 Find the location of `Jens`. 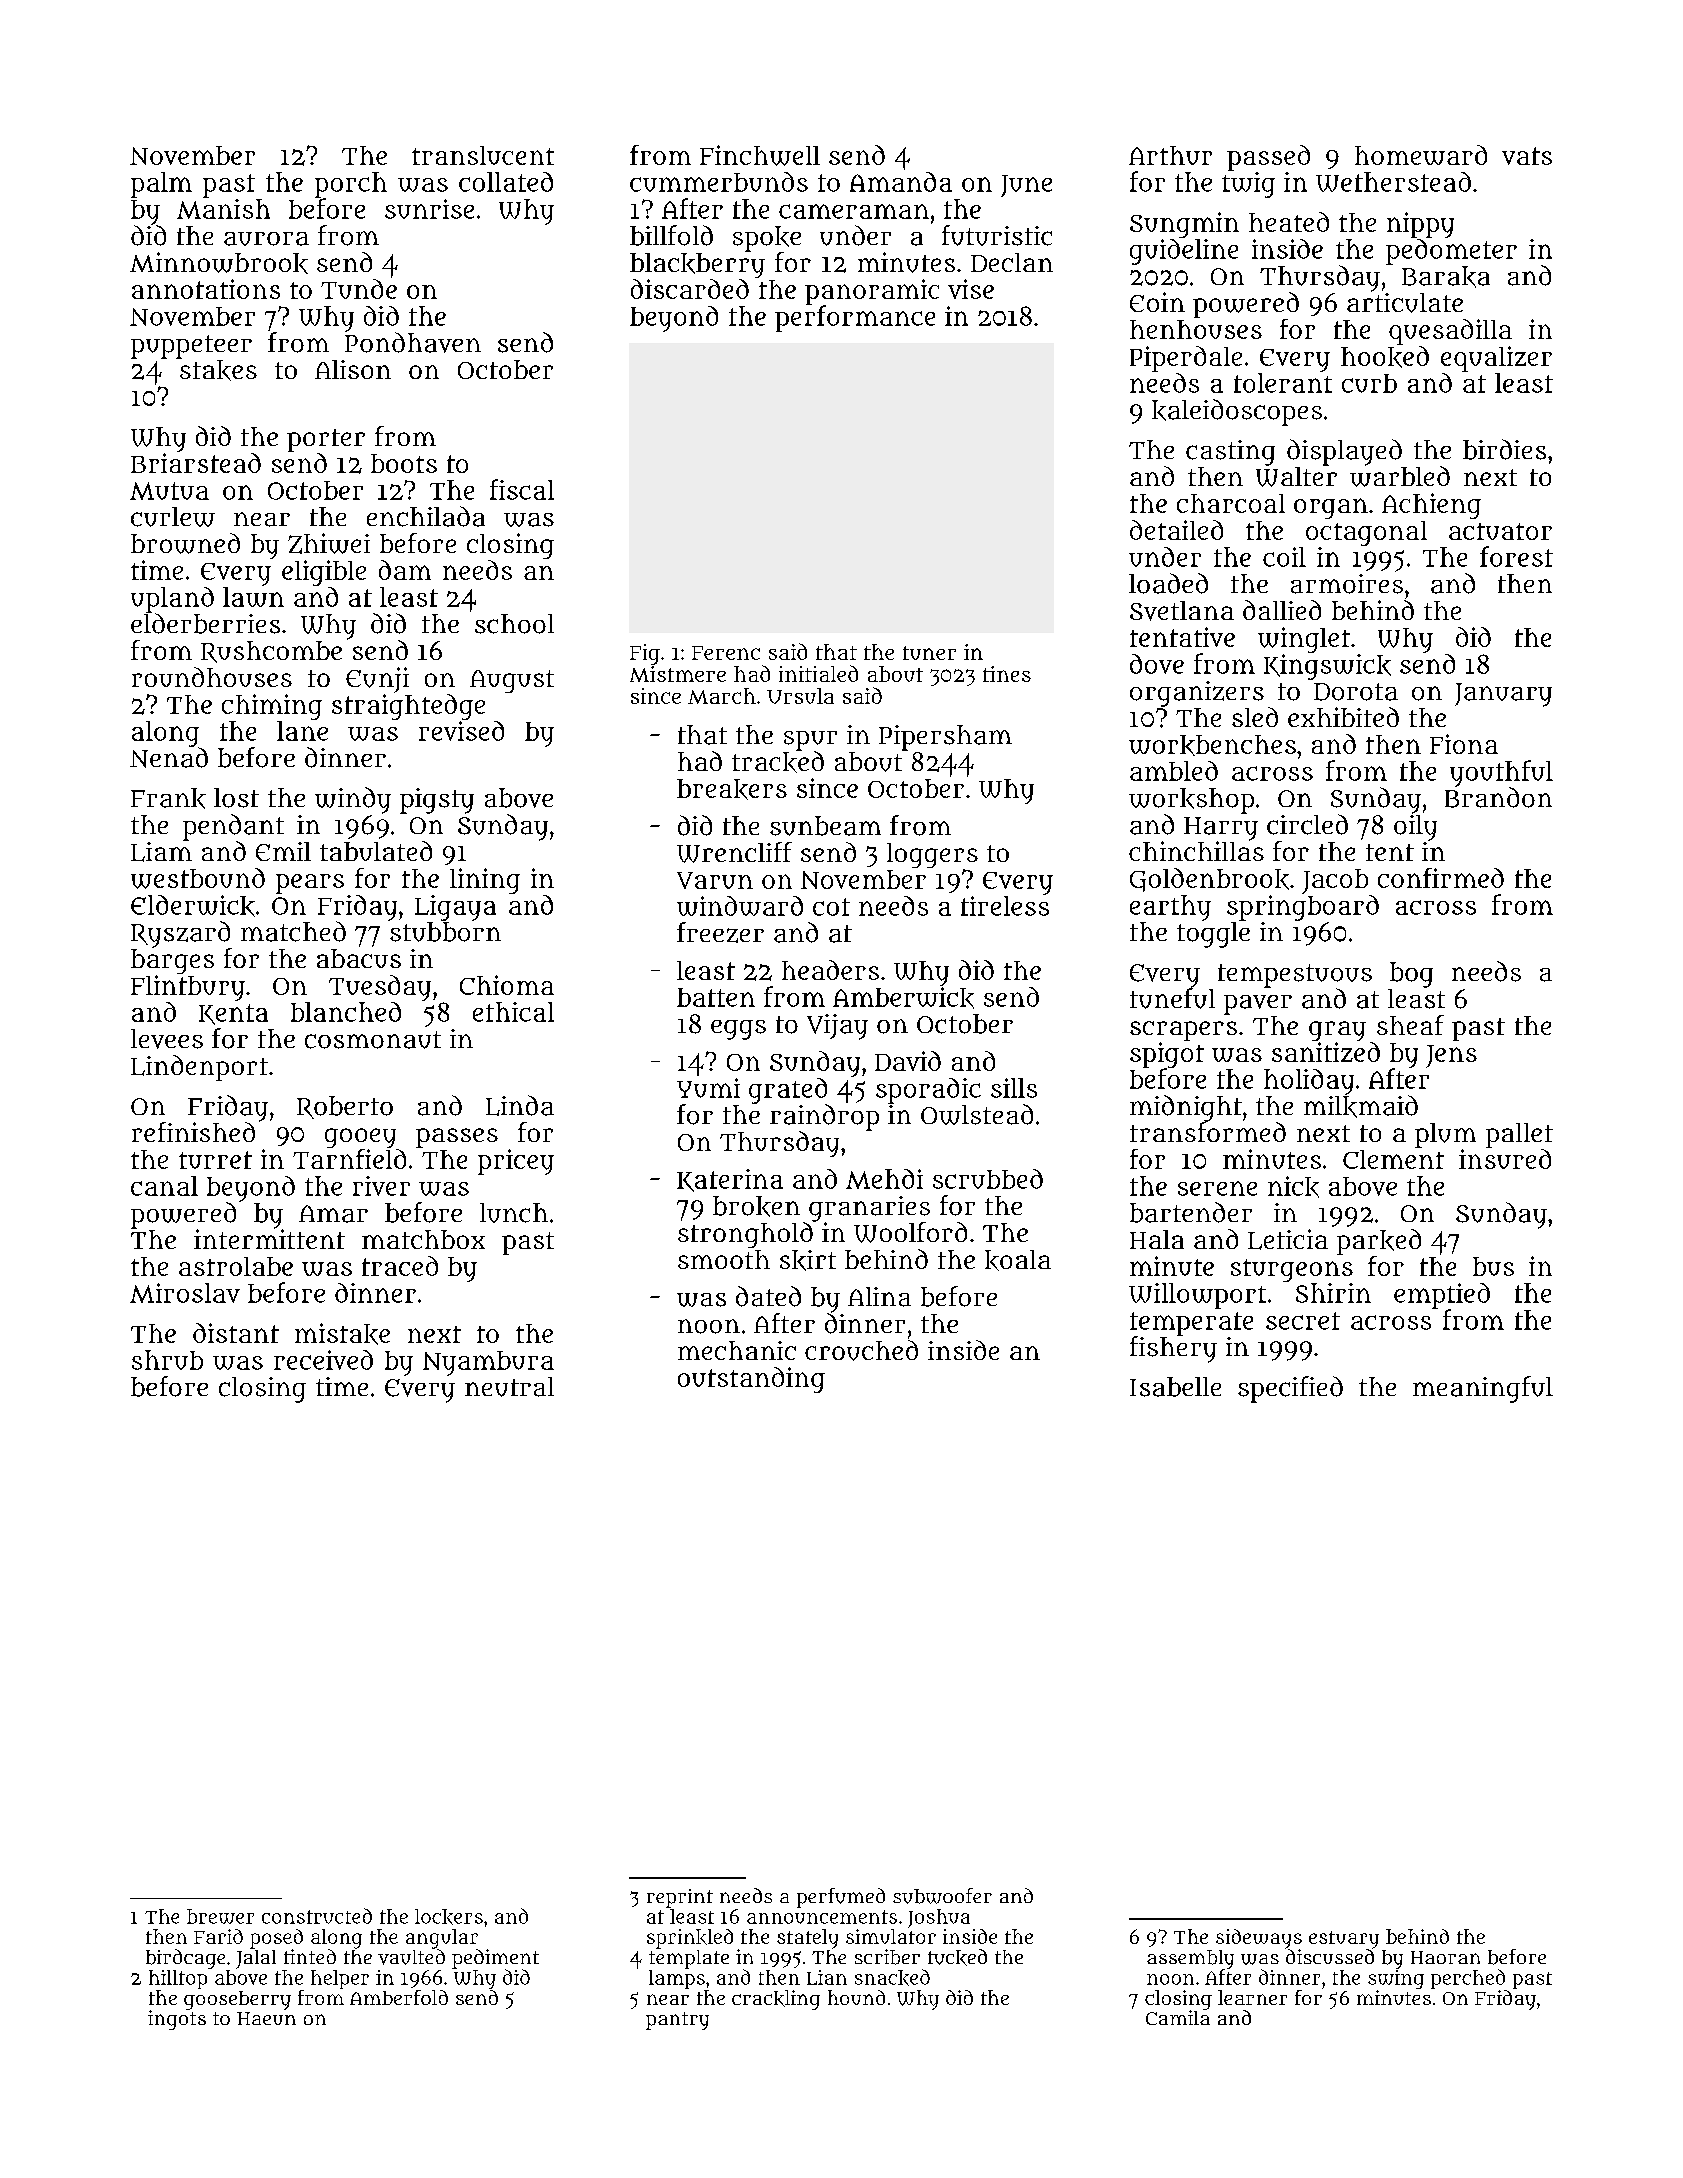

Jens is located at coordinates (1451, 1056).
